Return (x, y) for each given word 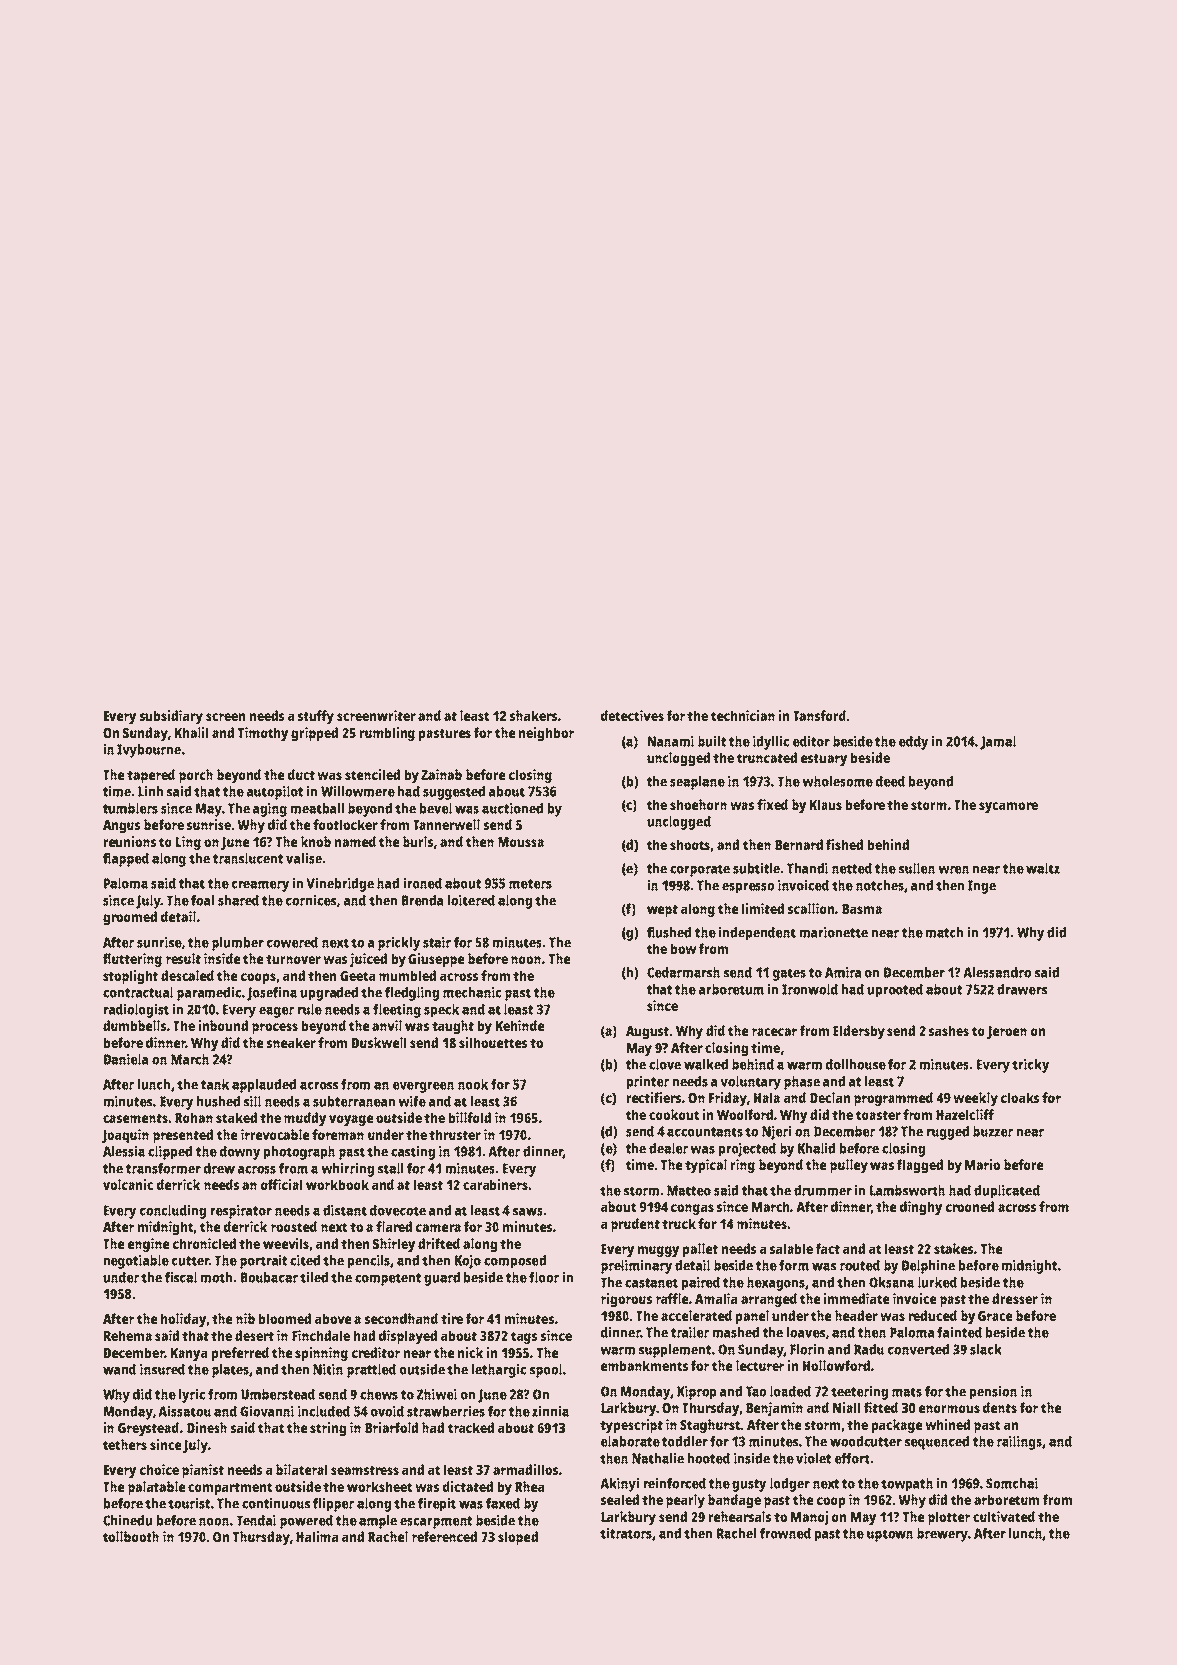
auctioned (512, 808)
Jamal (998, 743)
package (897, 1426)
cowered (292, 942)
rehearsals (740, 1516)
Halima (317, 1536)
